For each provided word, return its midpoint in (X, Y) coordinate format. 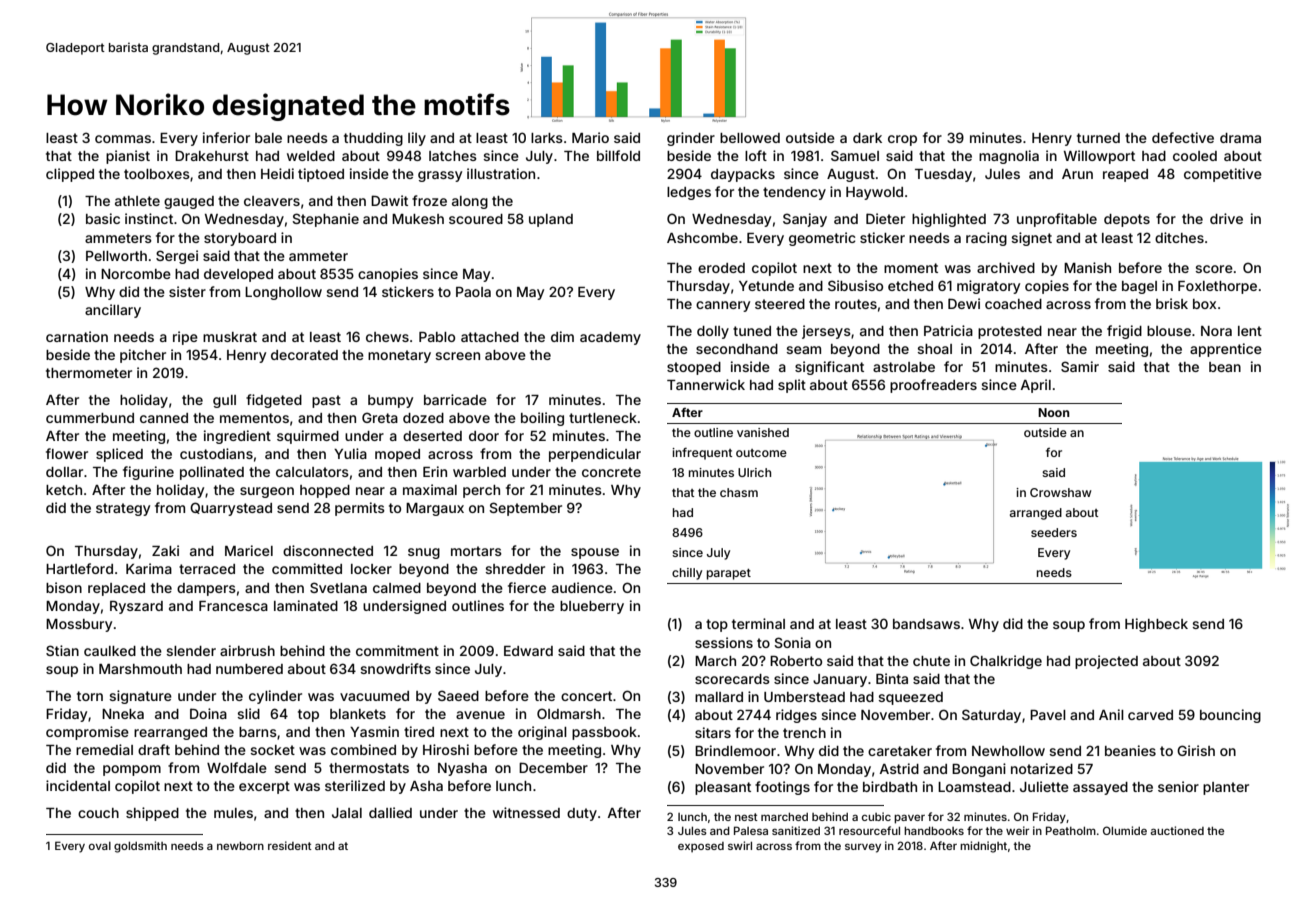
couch (98, 813)
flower (67, 453)
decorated (304, 355)
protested (1010, 332)
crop (902, 140)
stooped (694, 368)
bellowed (750, 138)
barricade (455, 399)
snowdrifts (395, 668)
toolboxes (157, 174)
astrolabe (904, 367)
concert (586, 696)
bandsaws (926, 624)
